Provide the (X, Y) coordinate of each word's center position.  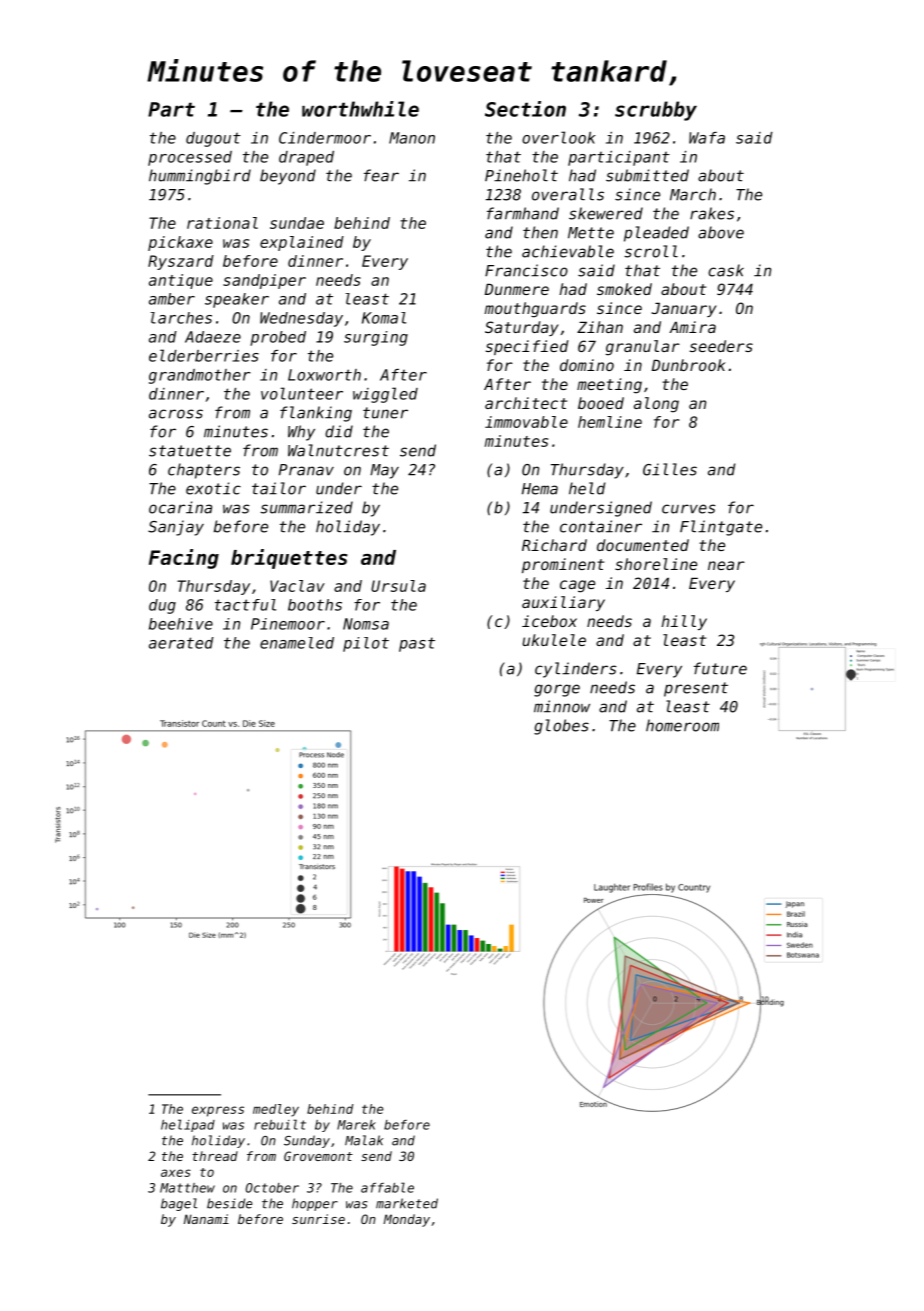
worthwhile (360, 109)
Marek (356, 1125)
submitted (647, 175)
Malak (364, 1140)
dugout (213, 139)
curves (689, 509)
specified (527, 347)
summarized (306, 507)
